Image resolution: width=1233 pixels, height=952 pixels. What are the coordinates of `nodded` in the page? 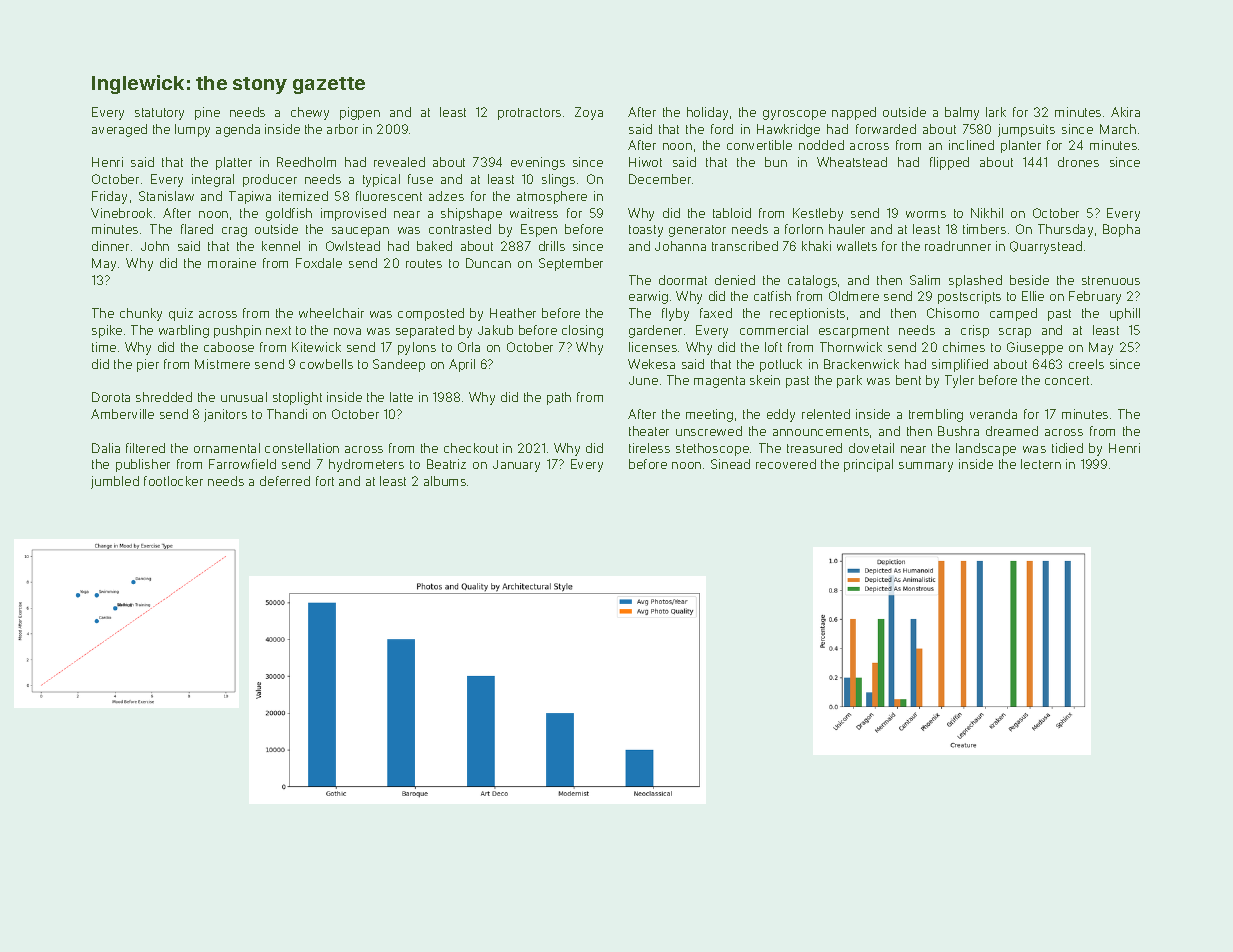 It's located at (821, 145).
